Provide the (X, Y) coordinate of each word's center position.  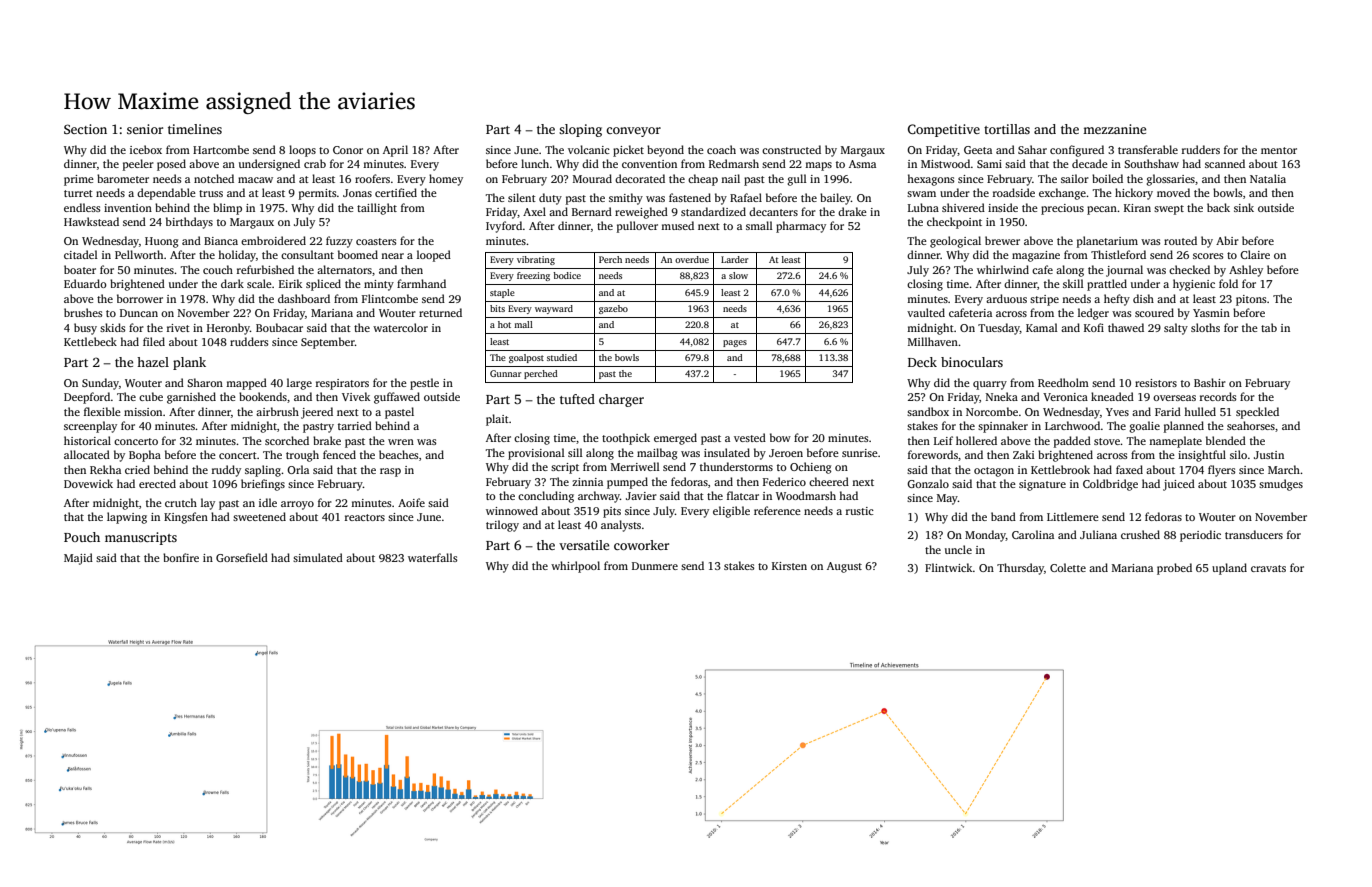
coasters (376, 241)
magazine (1036, 256)
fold (1228, 283)
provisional (536, 454)
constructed (791, 149)
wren (401, 442)
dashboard (304, 298)
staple (502, 293)
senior (145, 129)
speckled (1257, 413)
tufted (577, 399)
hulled (1200, 411)
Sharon (205, 382)
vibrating (536, 260)
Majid (78, 559)
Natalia (1268, 178)
